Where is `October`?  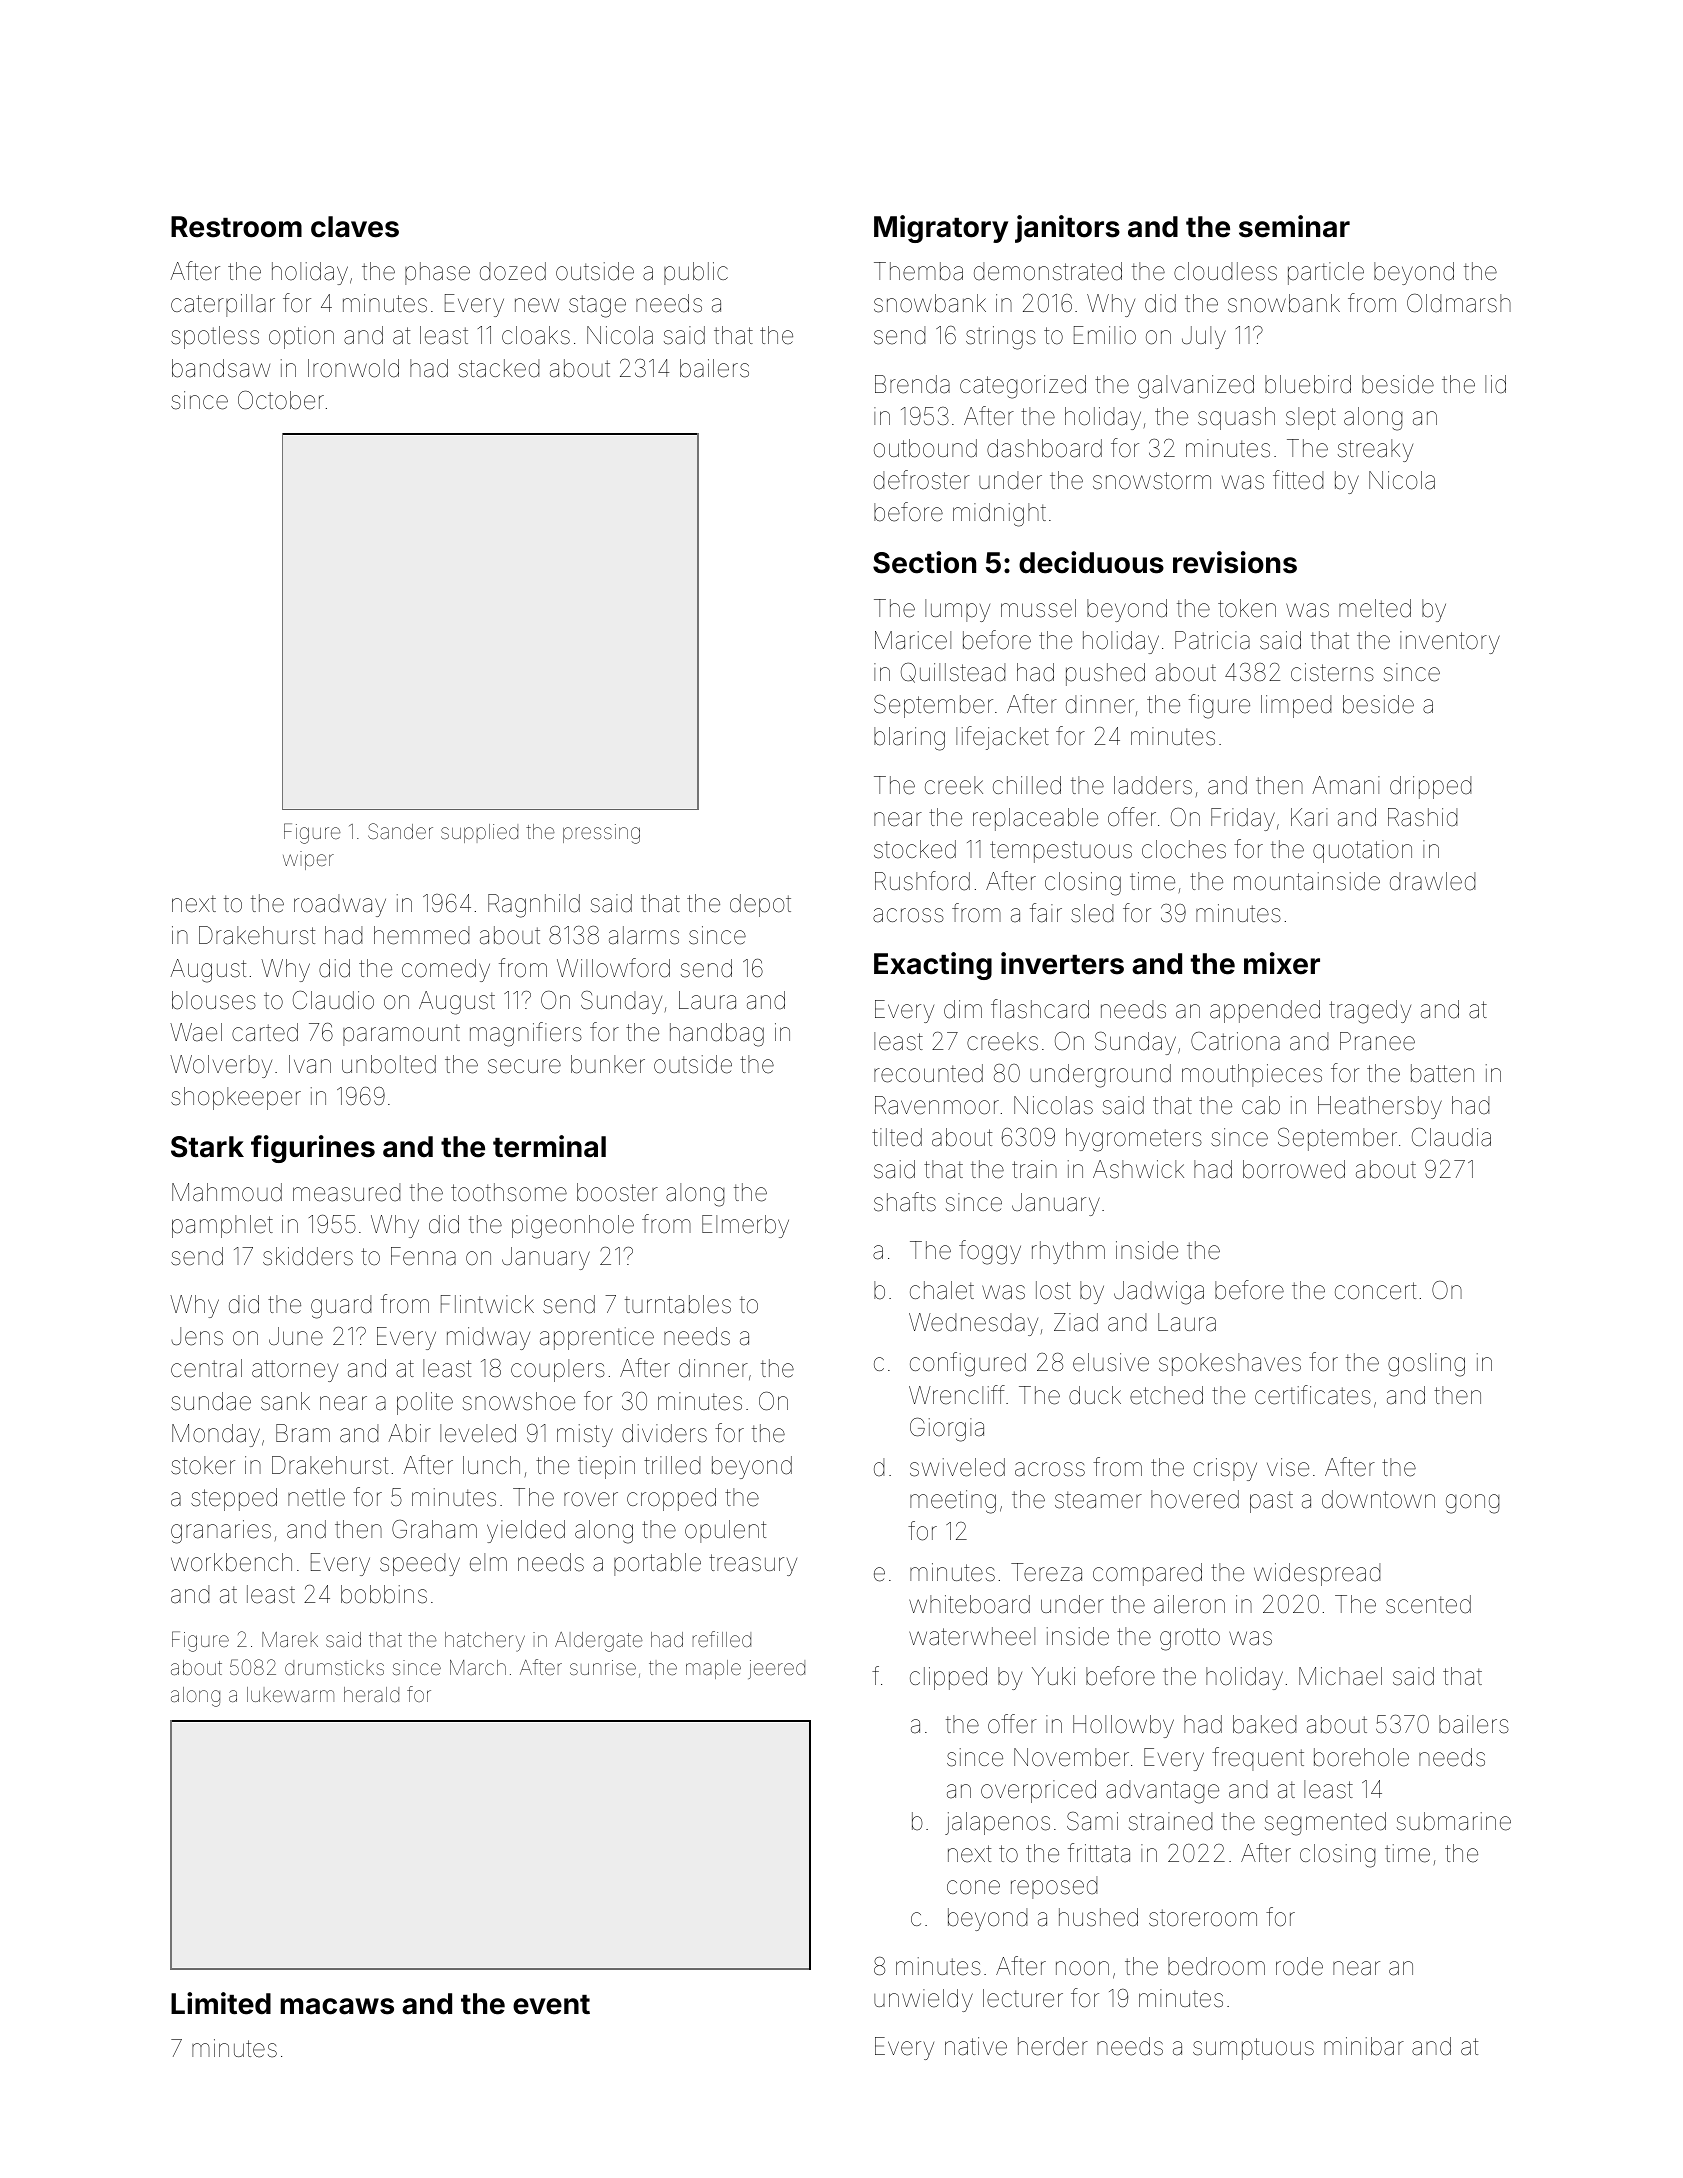
October is located at coordinates (281, 400).
